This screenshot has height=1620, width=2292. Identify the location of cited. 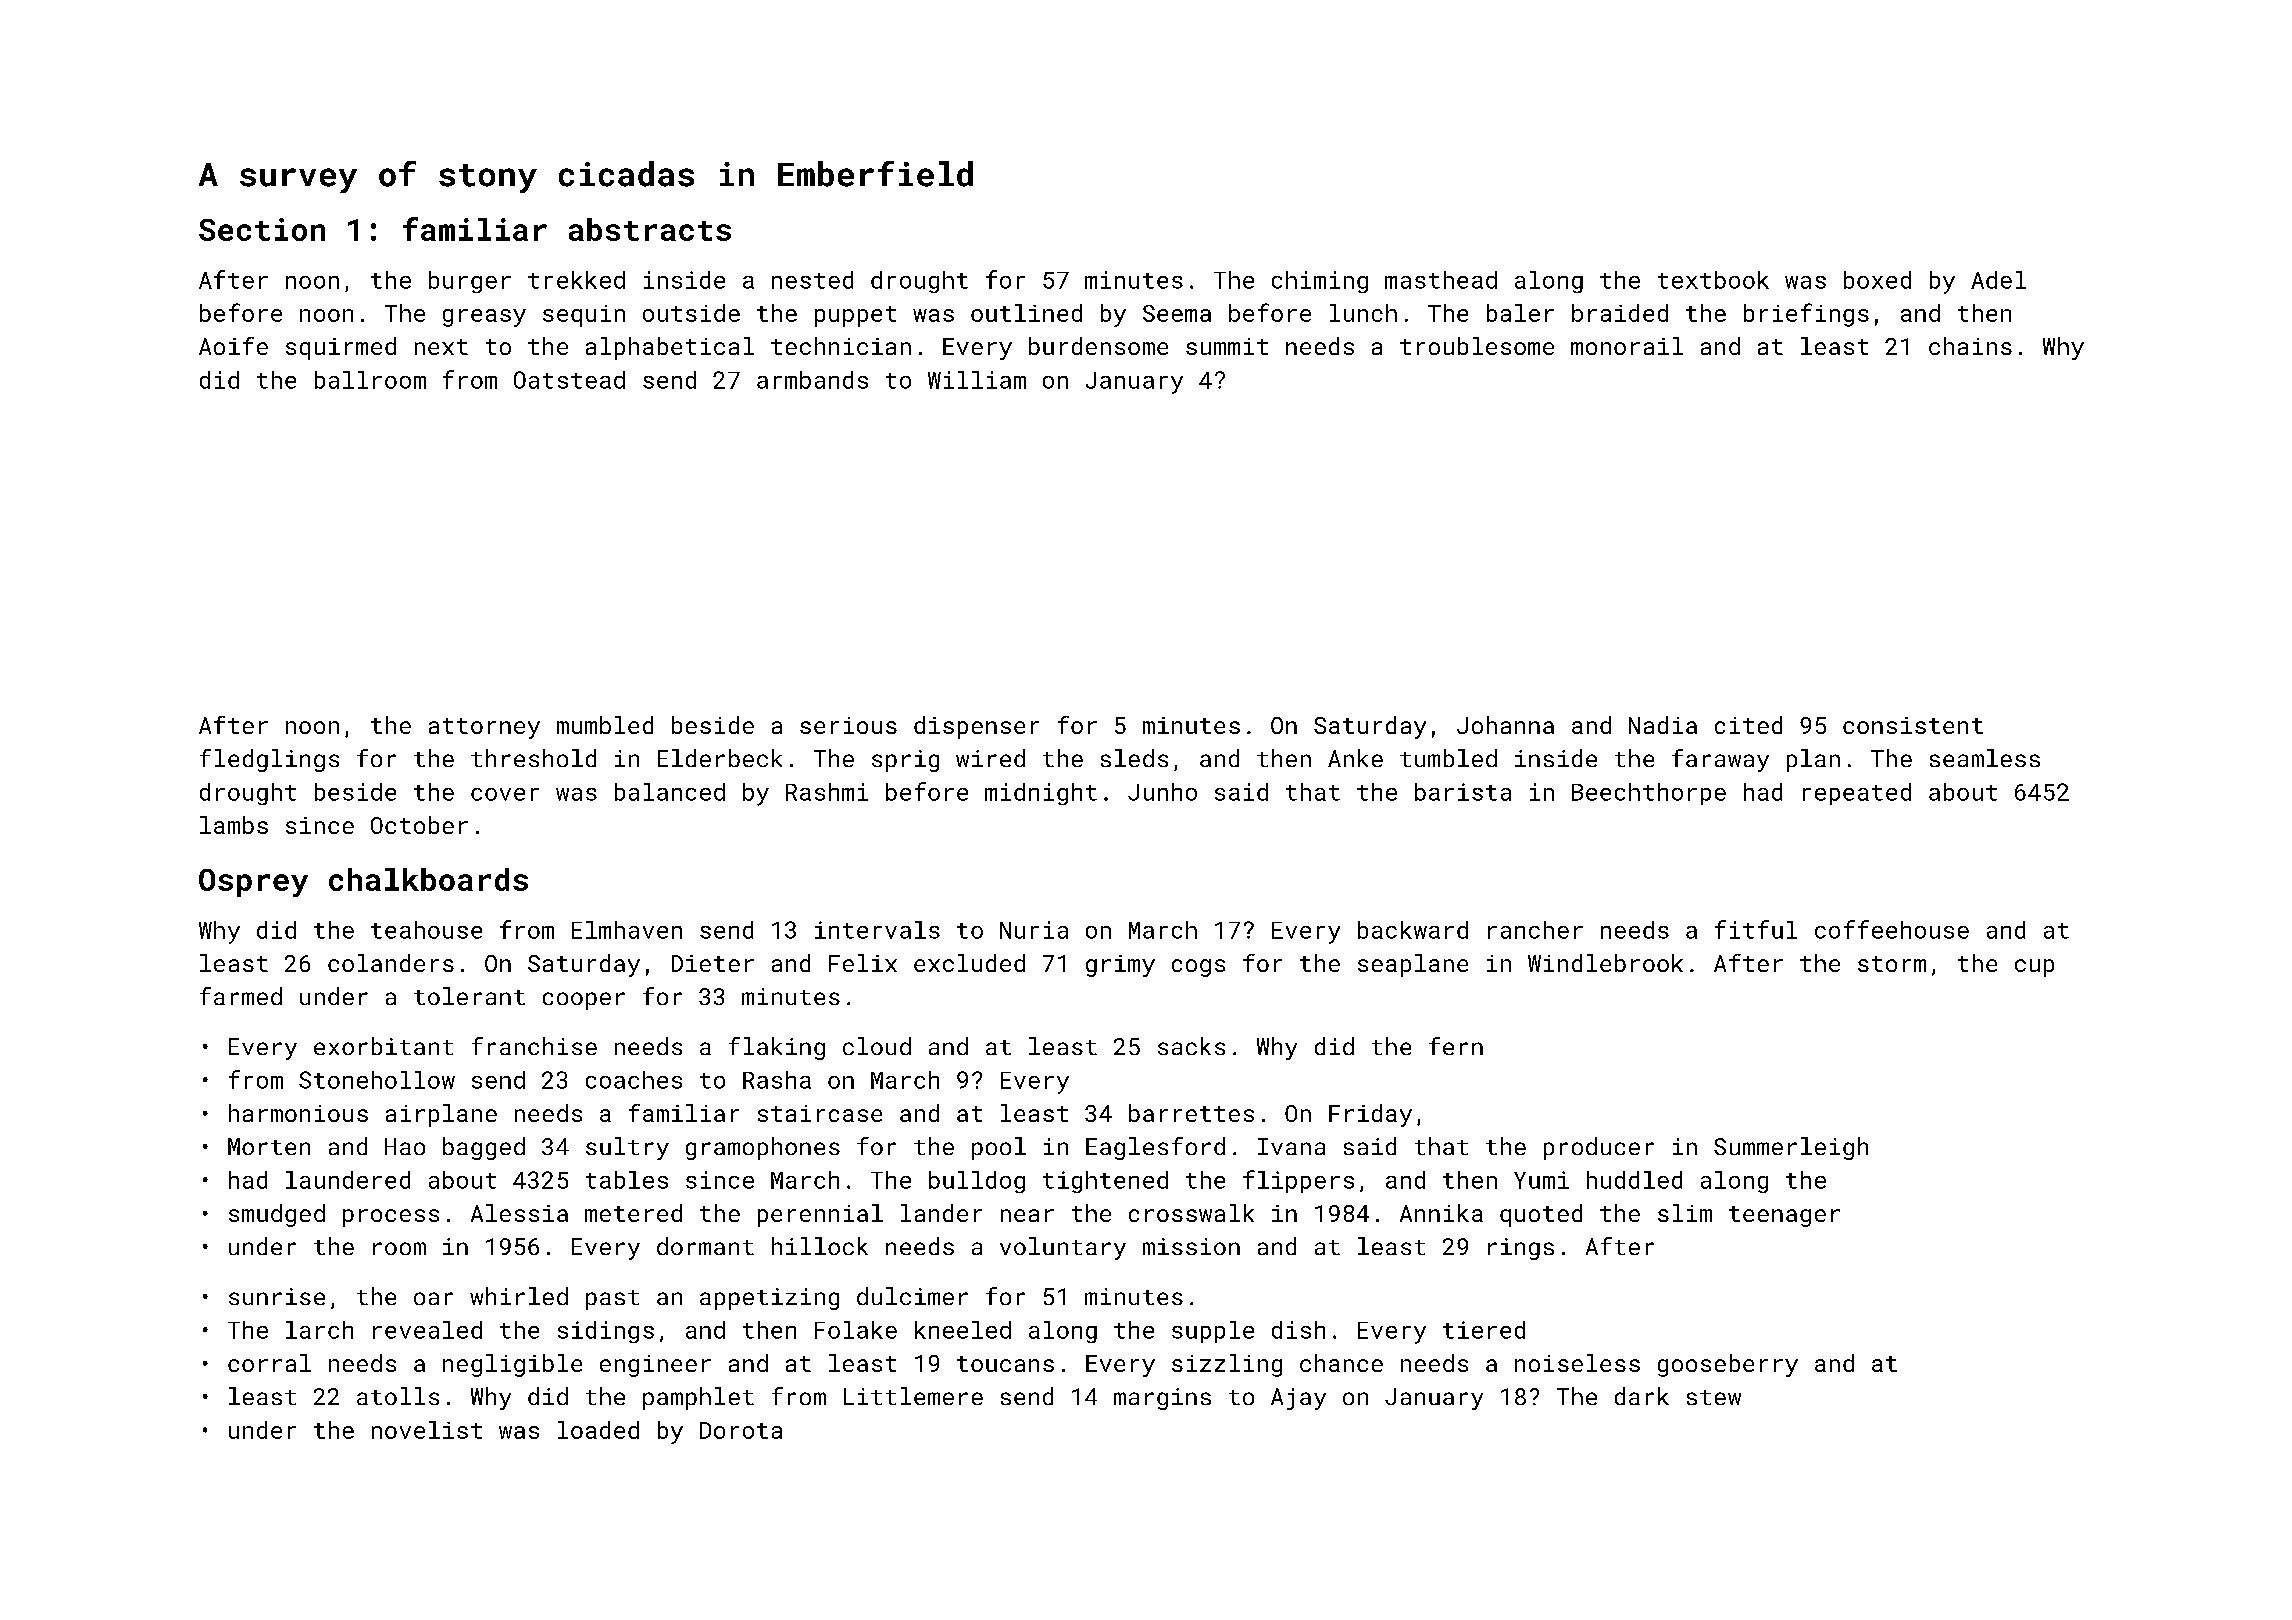
(1748, 725).
